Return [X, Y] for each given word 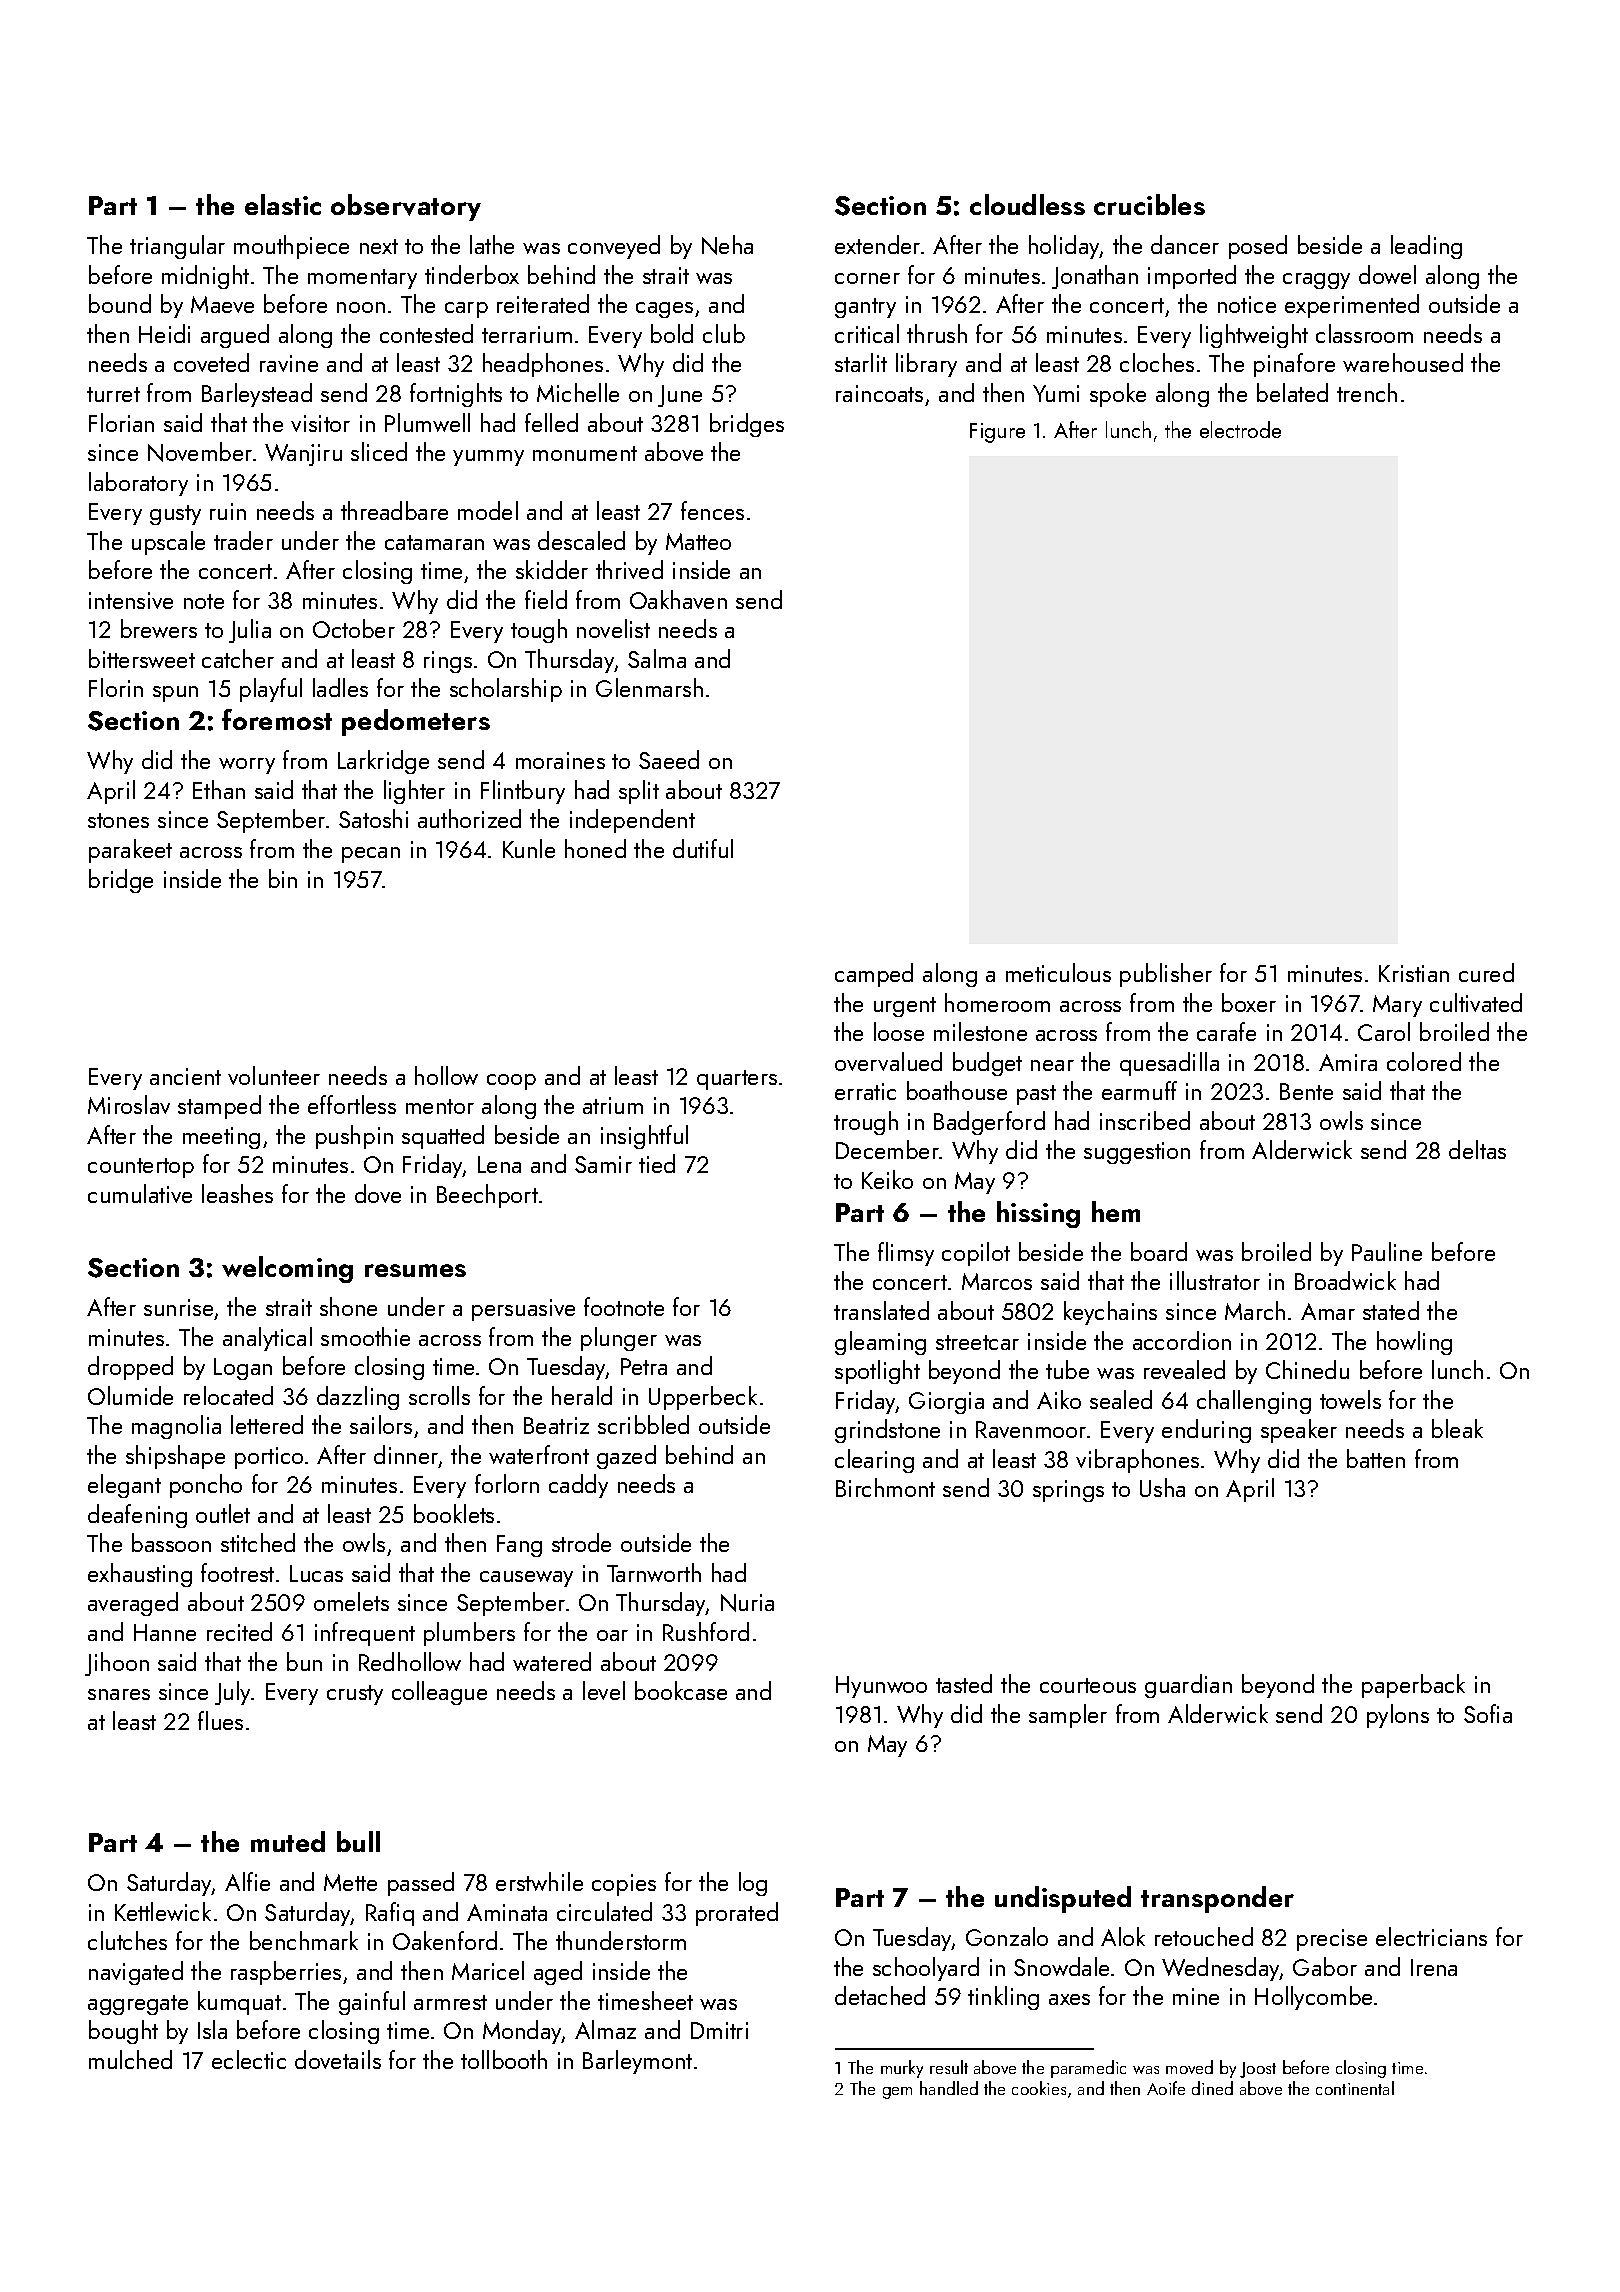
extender [877, 244]
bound [120, 303]
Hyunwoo [881, 1687]
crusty [355, 1695]
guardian [1188, 1686]
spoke [1118, 395]
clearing [874, 1461]
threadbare [394, 510]
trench [1367, 392]
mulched [130, 2059]
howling [1414, 1343]
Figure [997, 433]
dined [1212, 2088]
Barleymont [637, 2062]
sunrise [178, 1307]
